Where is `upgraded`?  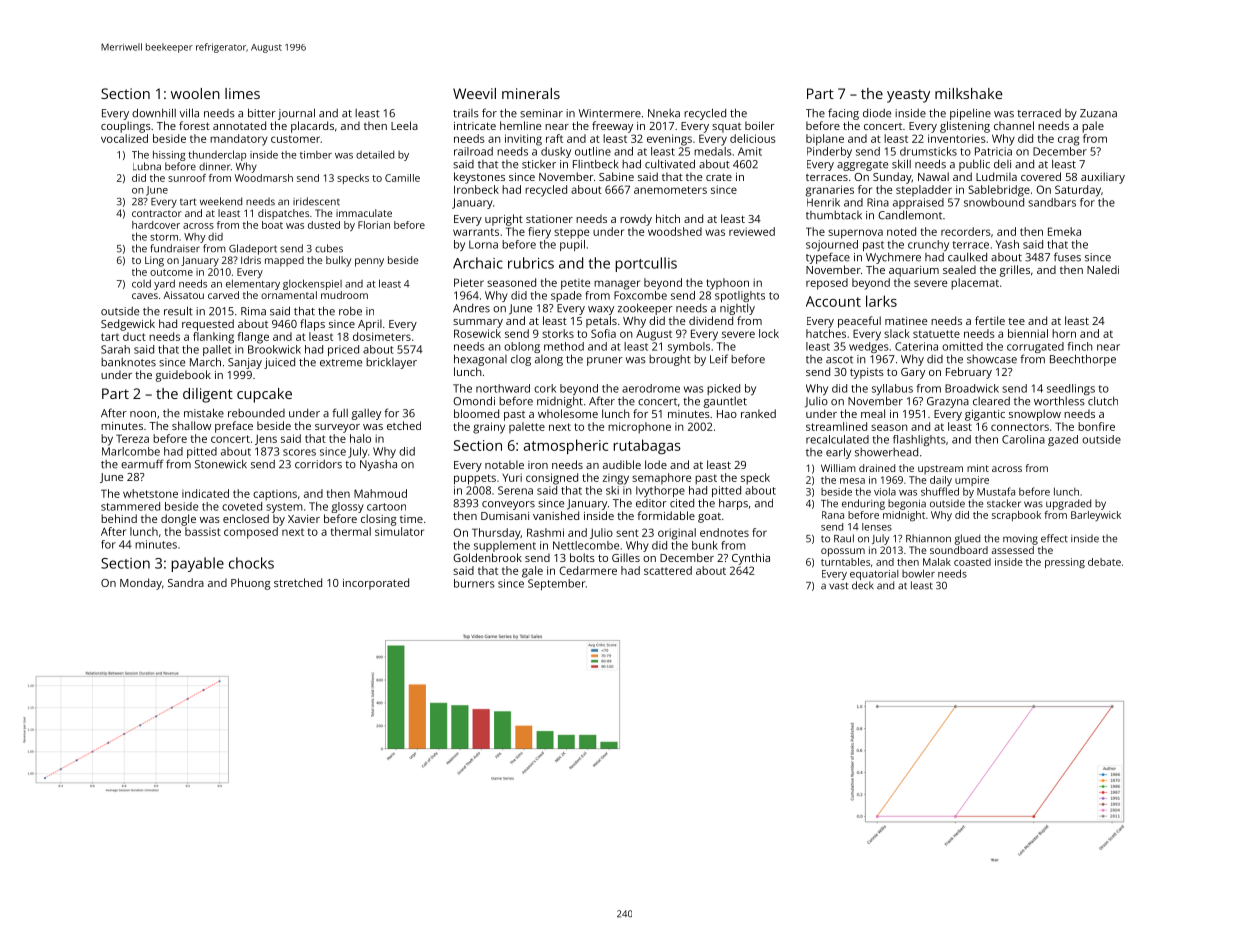 upgraded is located at coordinates (1068, 504).
